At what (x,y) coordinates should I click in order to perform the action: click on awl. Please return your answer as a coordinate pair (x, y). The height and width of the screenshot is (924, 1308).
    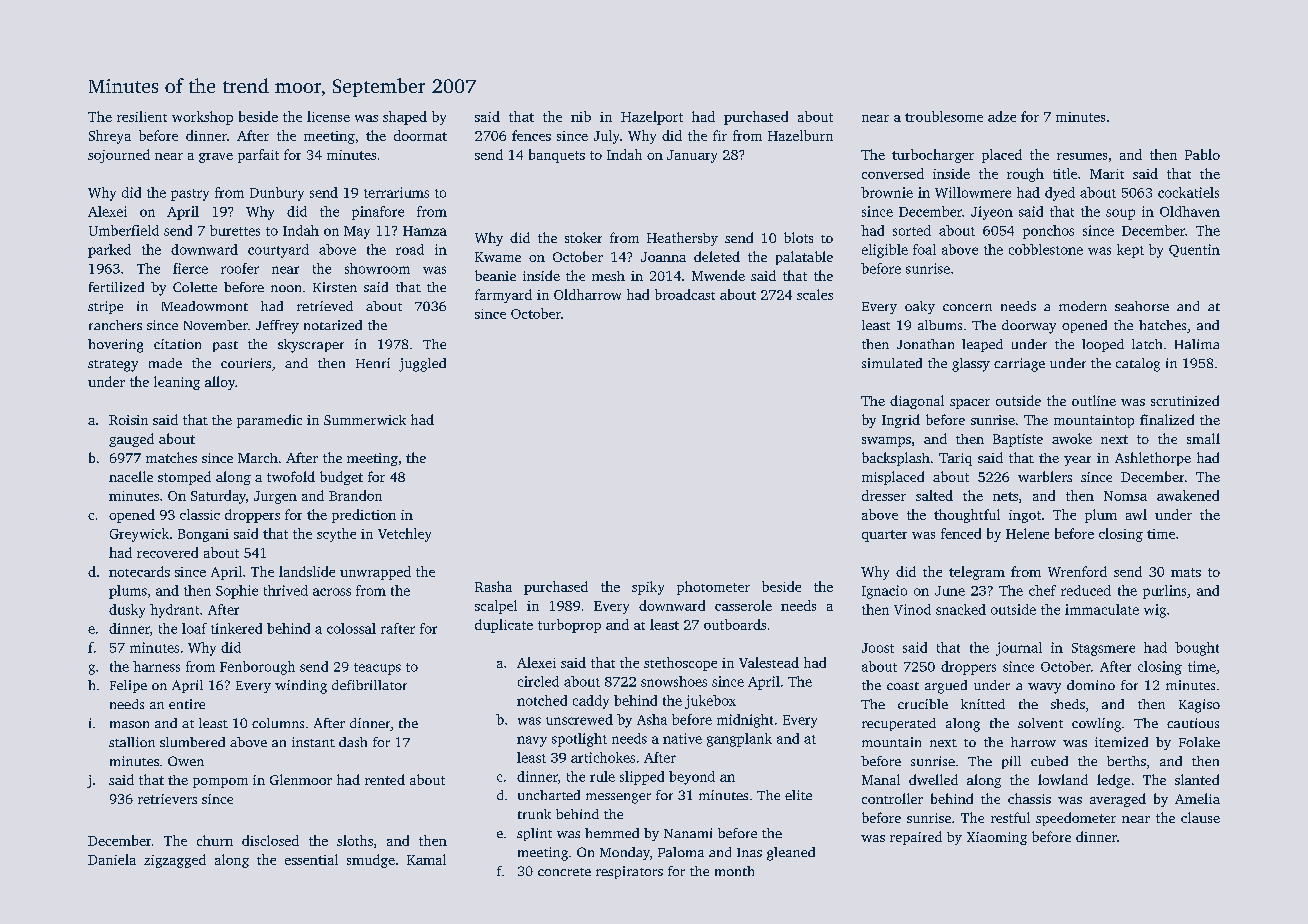
    Looking at the image, I should click on (1136, 514).
